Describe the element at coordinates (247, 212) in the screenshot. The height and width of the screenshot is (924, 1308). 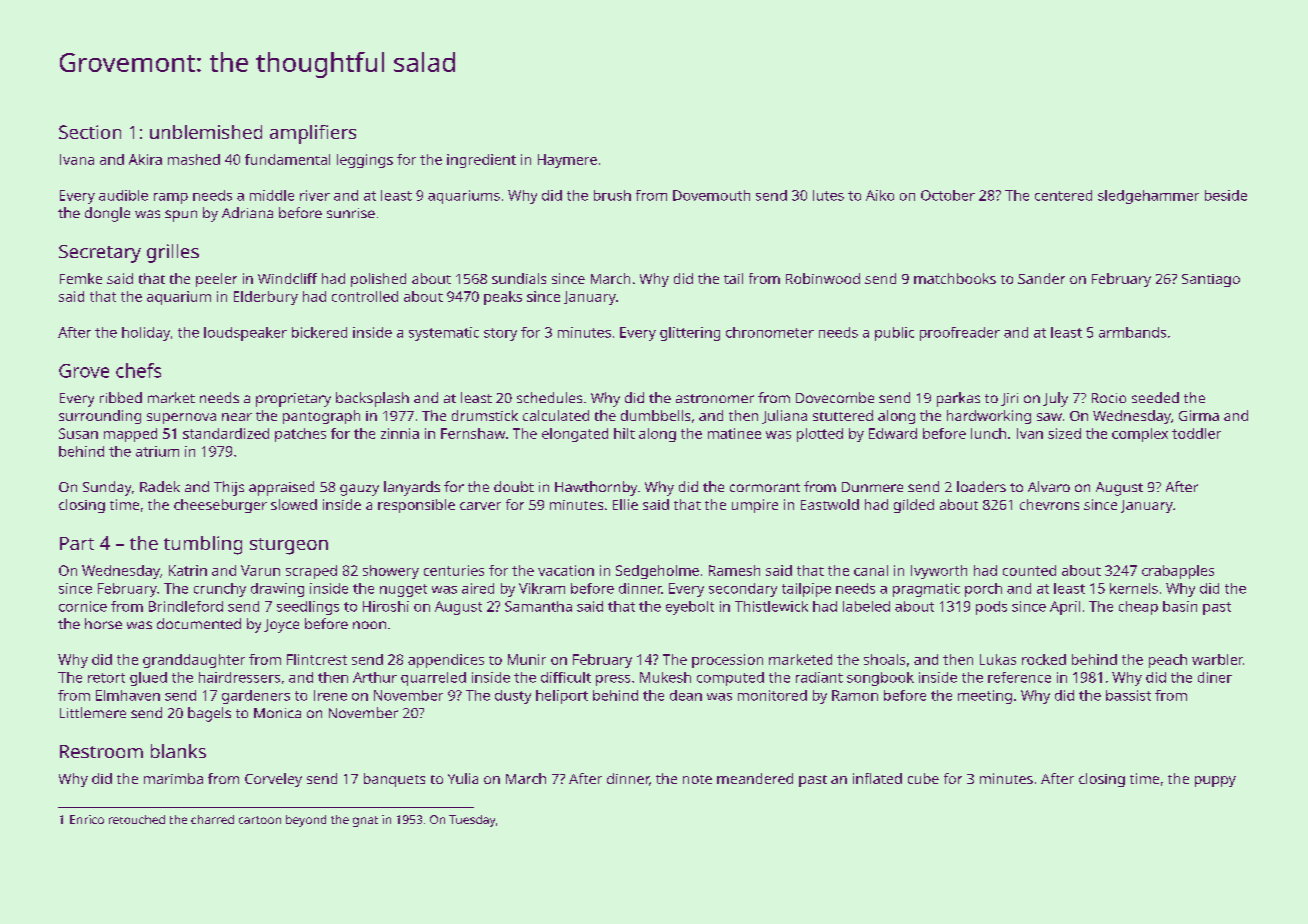
I see `Adriana` at that location.
